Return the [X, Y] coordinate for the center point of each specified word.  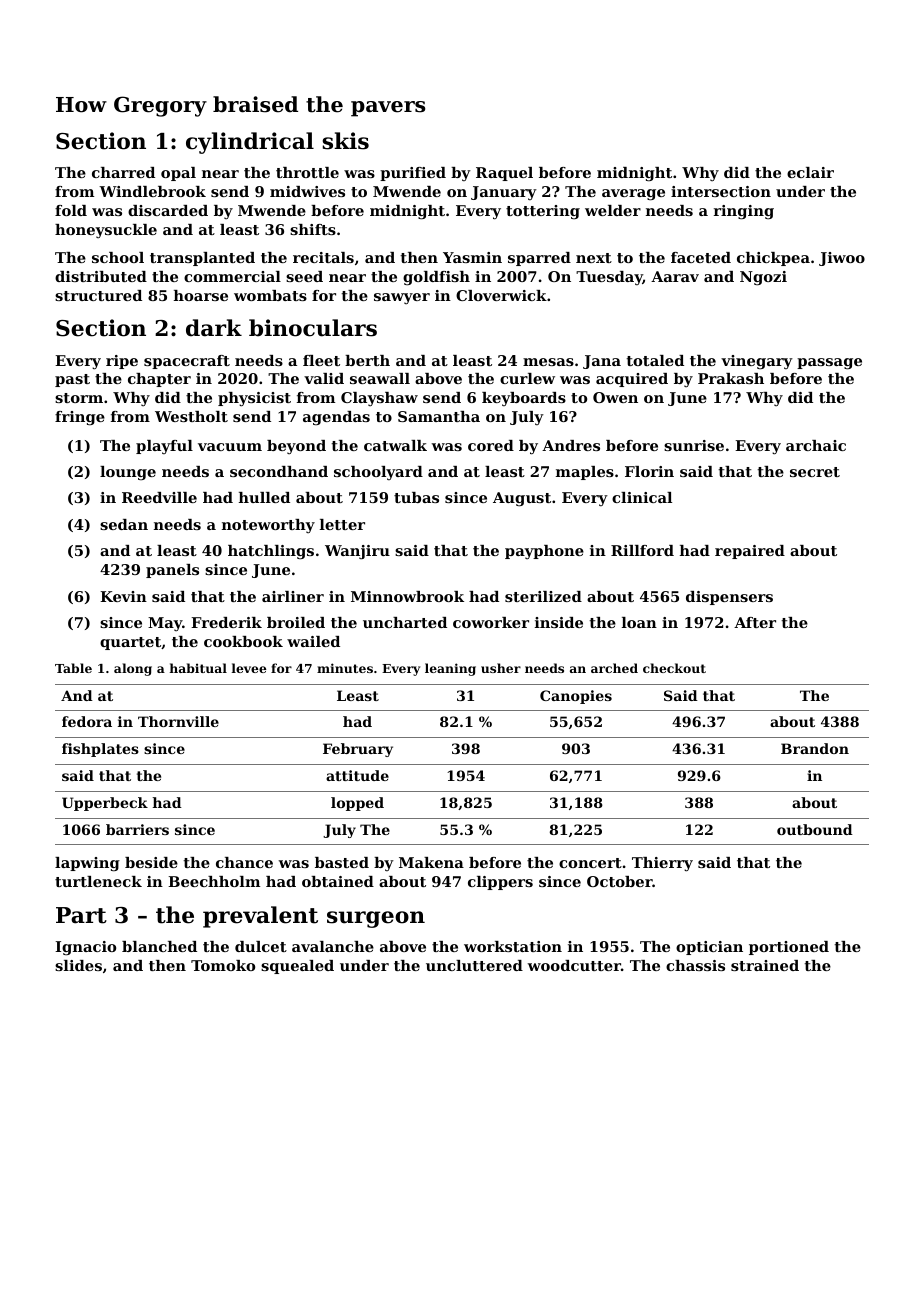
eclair [810, 172]
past [72, 380]
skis [345, 141]
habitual [198, 668]
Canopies [576, 697]
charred [123, 172]
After [755, 622]
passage [829, 364]
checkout [674, 668]
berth [367, 360]
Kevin [123, 596]
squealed [297, 967]
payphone [544, 552]
